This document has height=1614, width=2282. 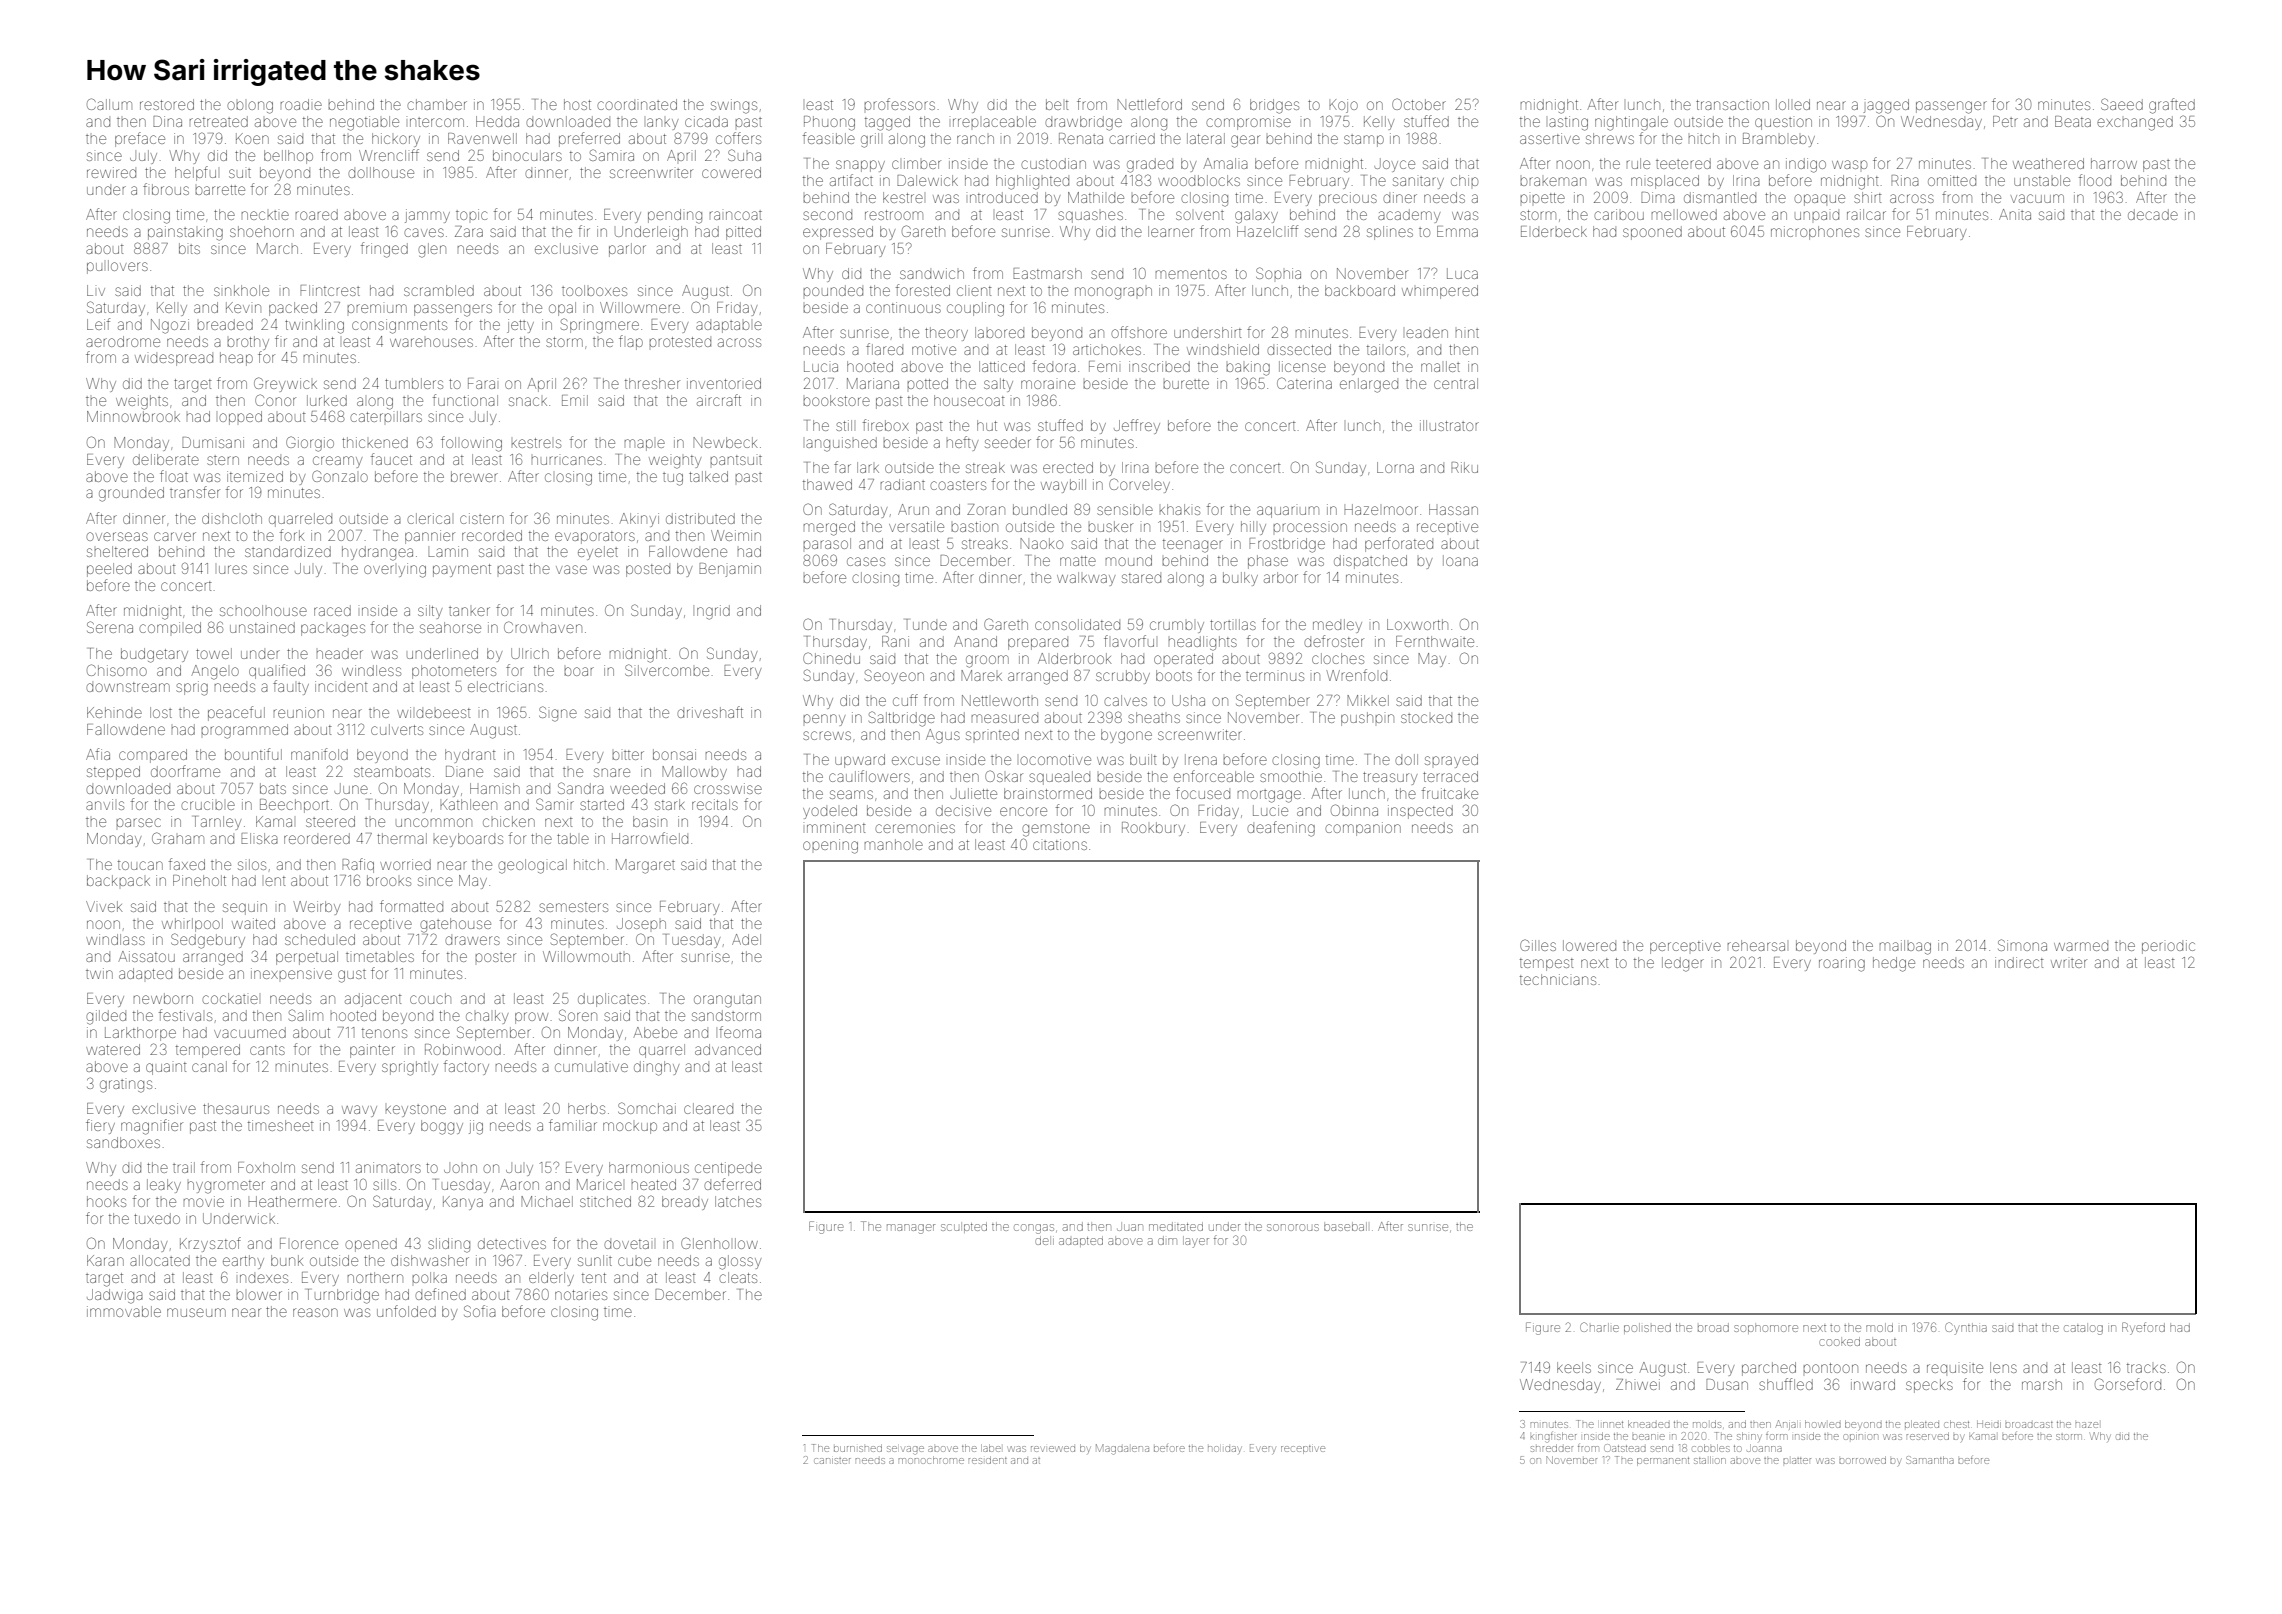 What do you see at coordinates (832, 1461) in the document?
I see `canister` at bounding box center [832, 1461].
